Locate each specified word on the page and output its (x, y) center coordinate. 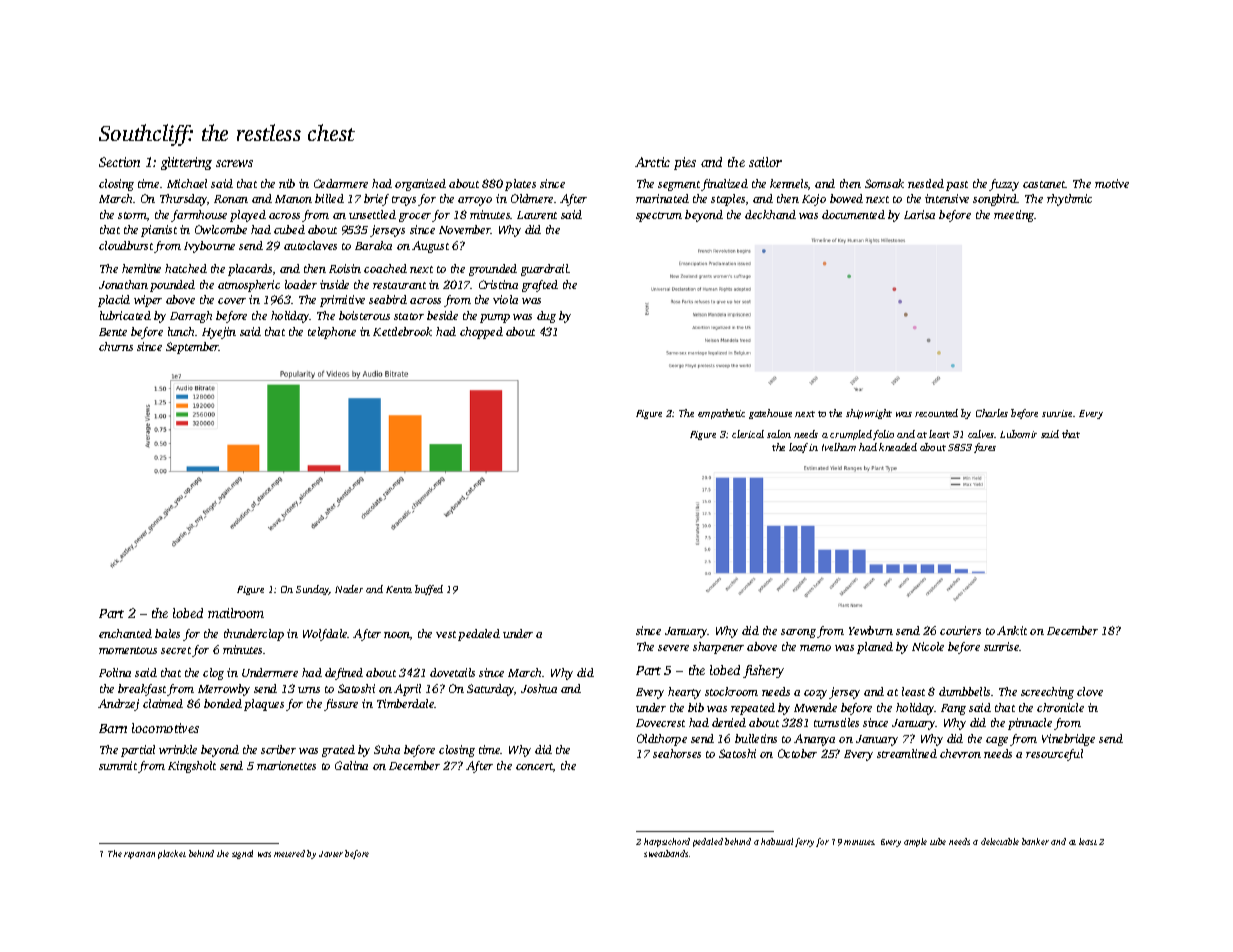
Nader (349, 589)
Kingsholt (192, 767)
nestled (926, 183)
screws (234, 163)
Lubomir (1018, 434)
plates (520, 185)
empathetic (721, 414)
